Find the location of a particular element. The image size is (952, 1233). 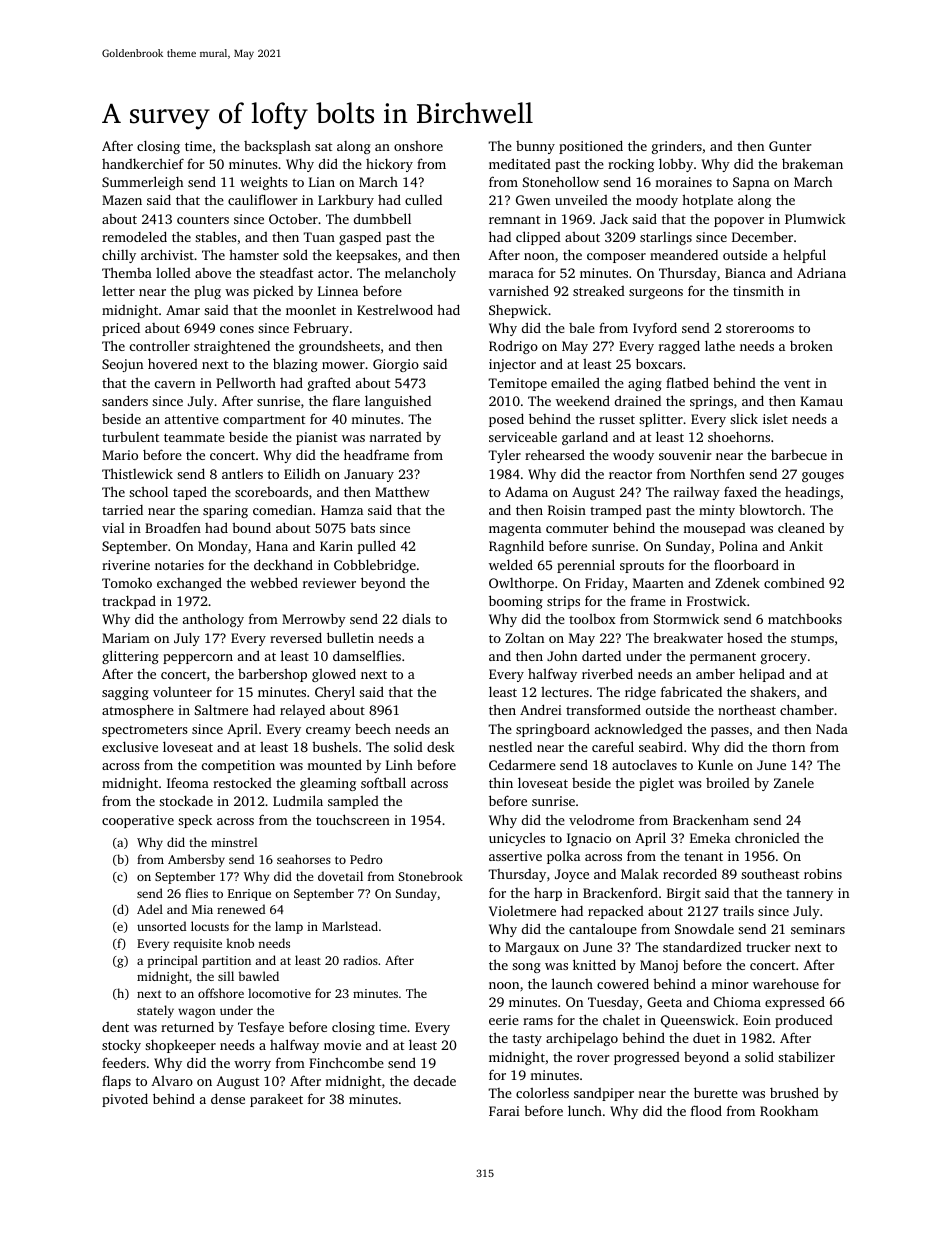

song is located at coordinates (526, 968).
